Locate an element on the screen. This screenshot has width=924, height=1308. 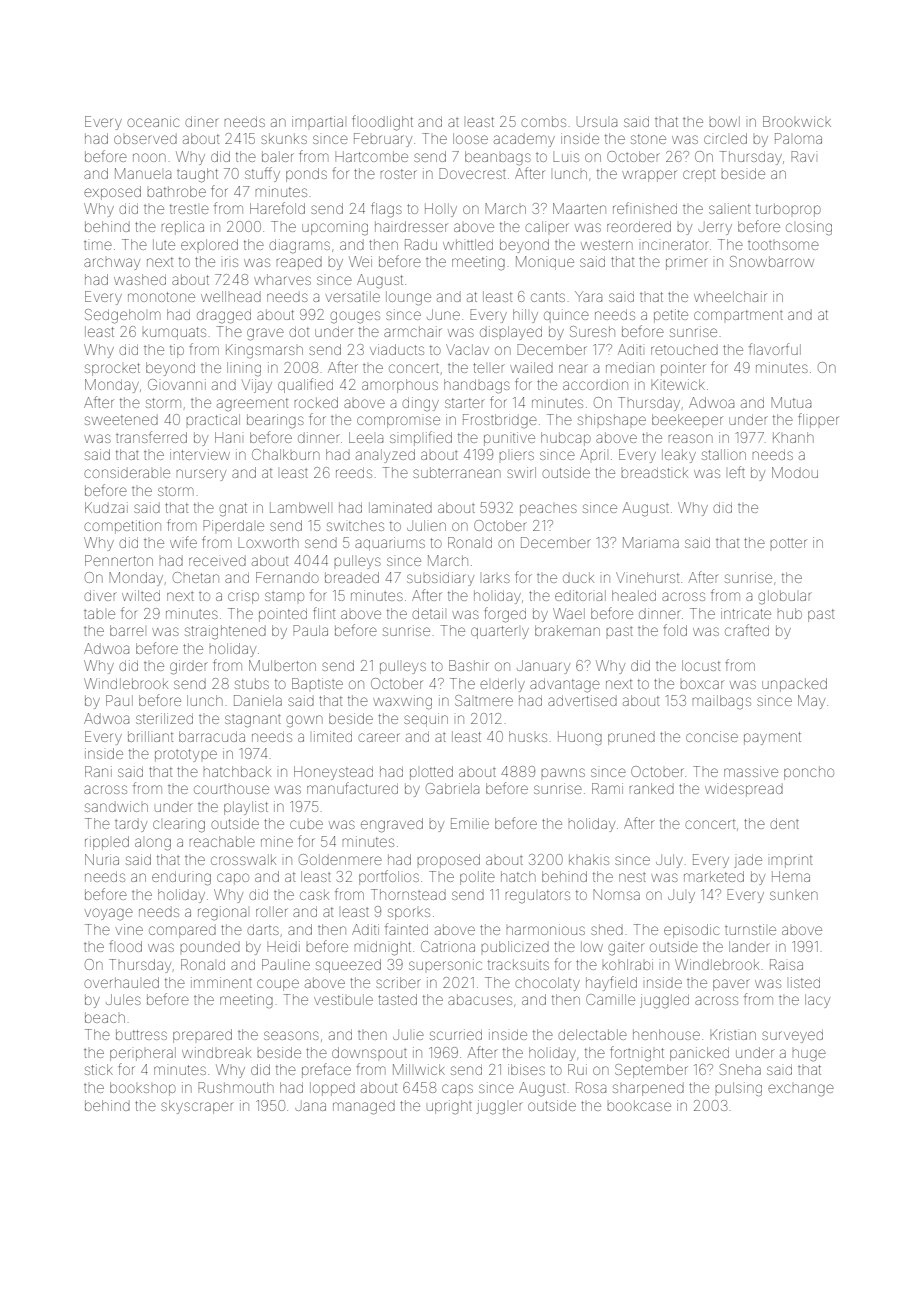
overhauled is located at coordinates (121, 982).
